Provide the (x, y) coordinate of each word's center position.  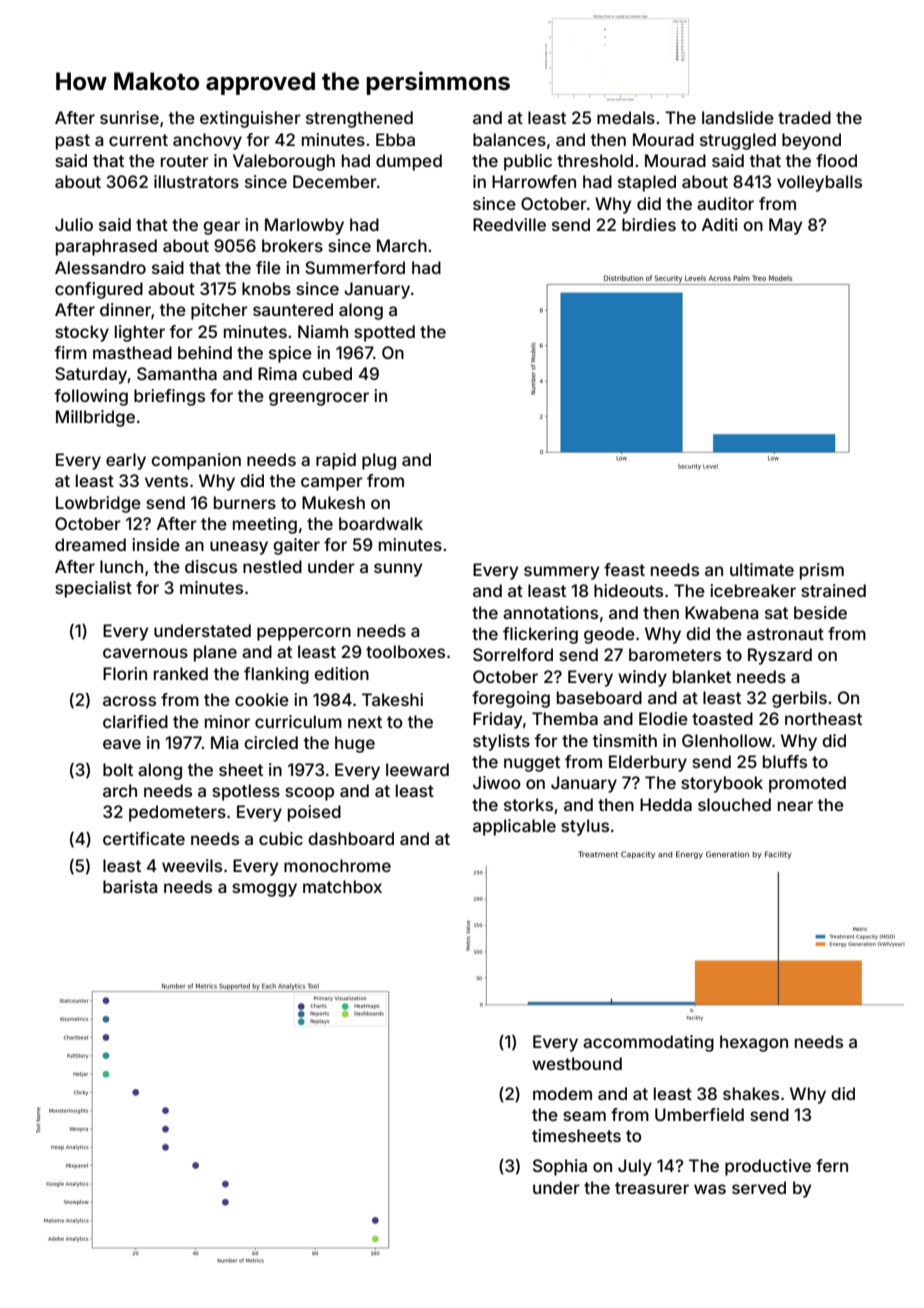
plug (379, 461)
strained (833, 590)
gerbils (799, 699)
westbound (577, 1063)
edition (341, 673)
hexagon (754, 1043)
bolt (118, 769)
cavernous (145, 653)
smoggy (264, 890)
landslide (738, 117)
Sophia (560, 1167)
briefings (169, 397)
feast (624, 569)
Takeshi (392, 699)
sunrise (129, 117)
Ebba (395, 139)
